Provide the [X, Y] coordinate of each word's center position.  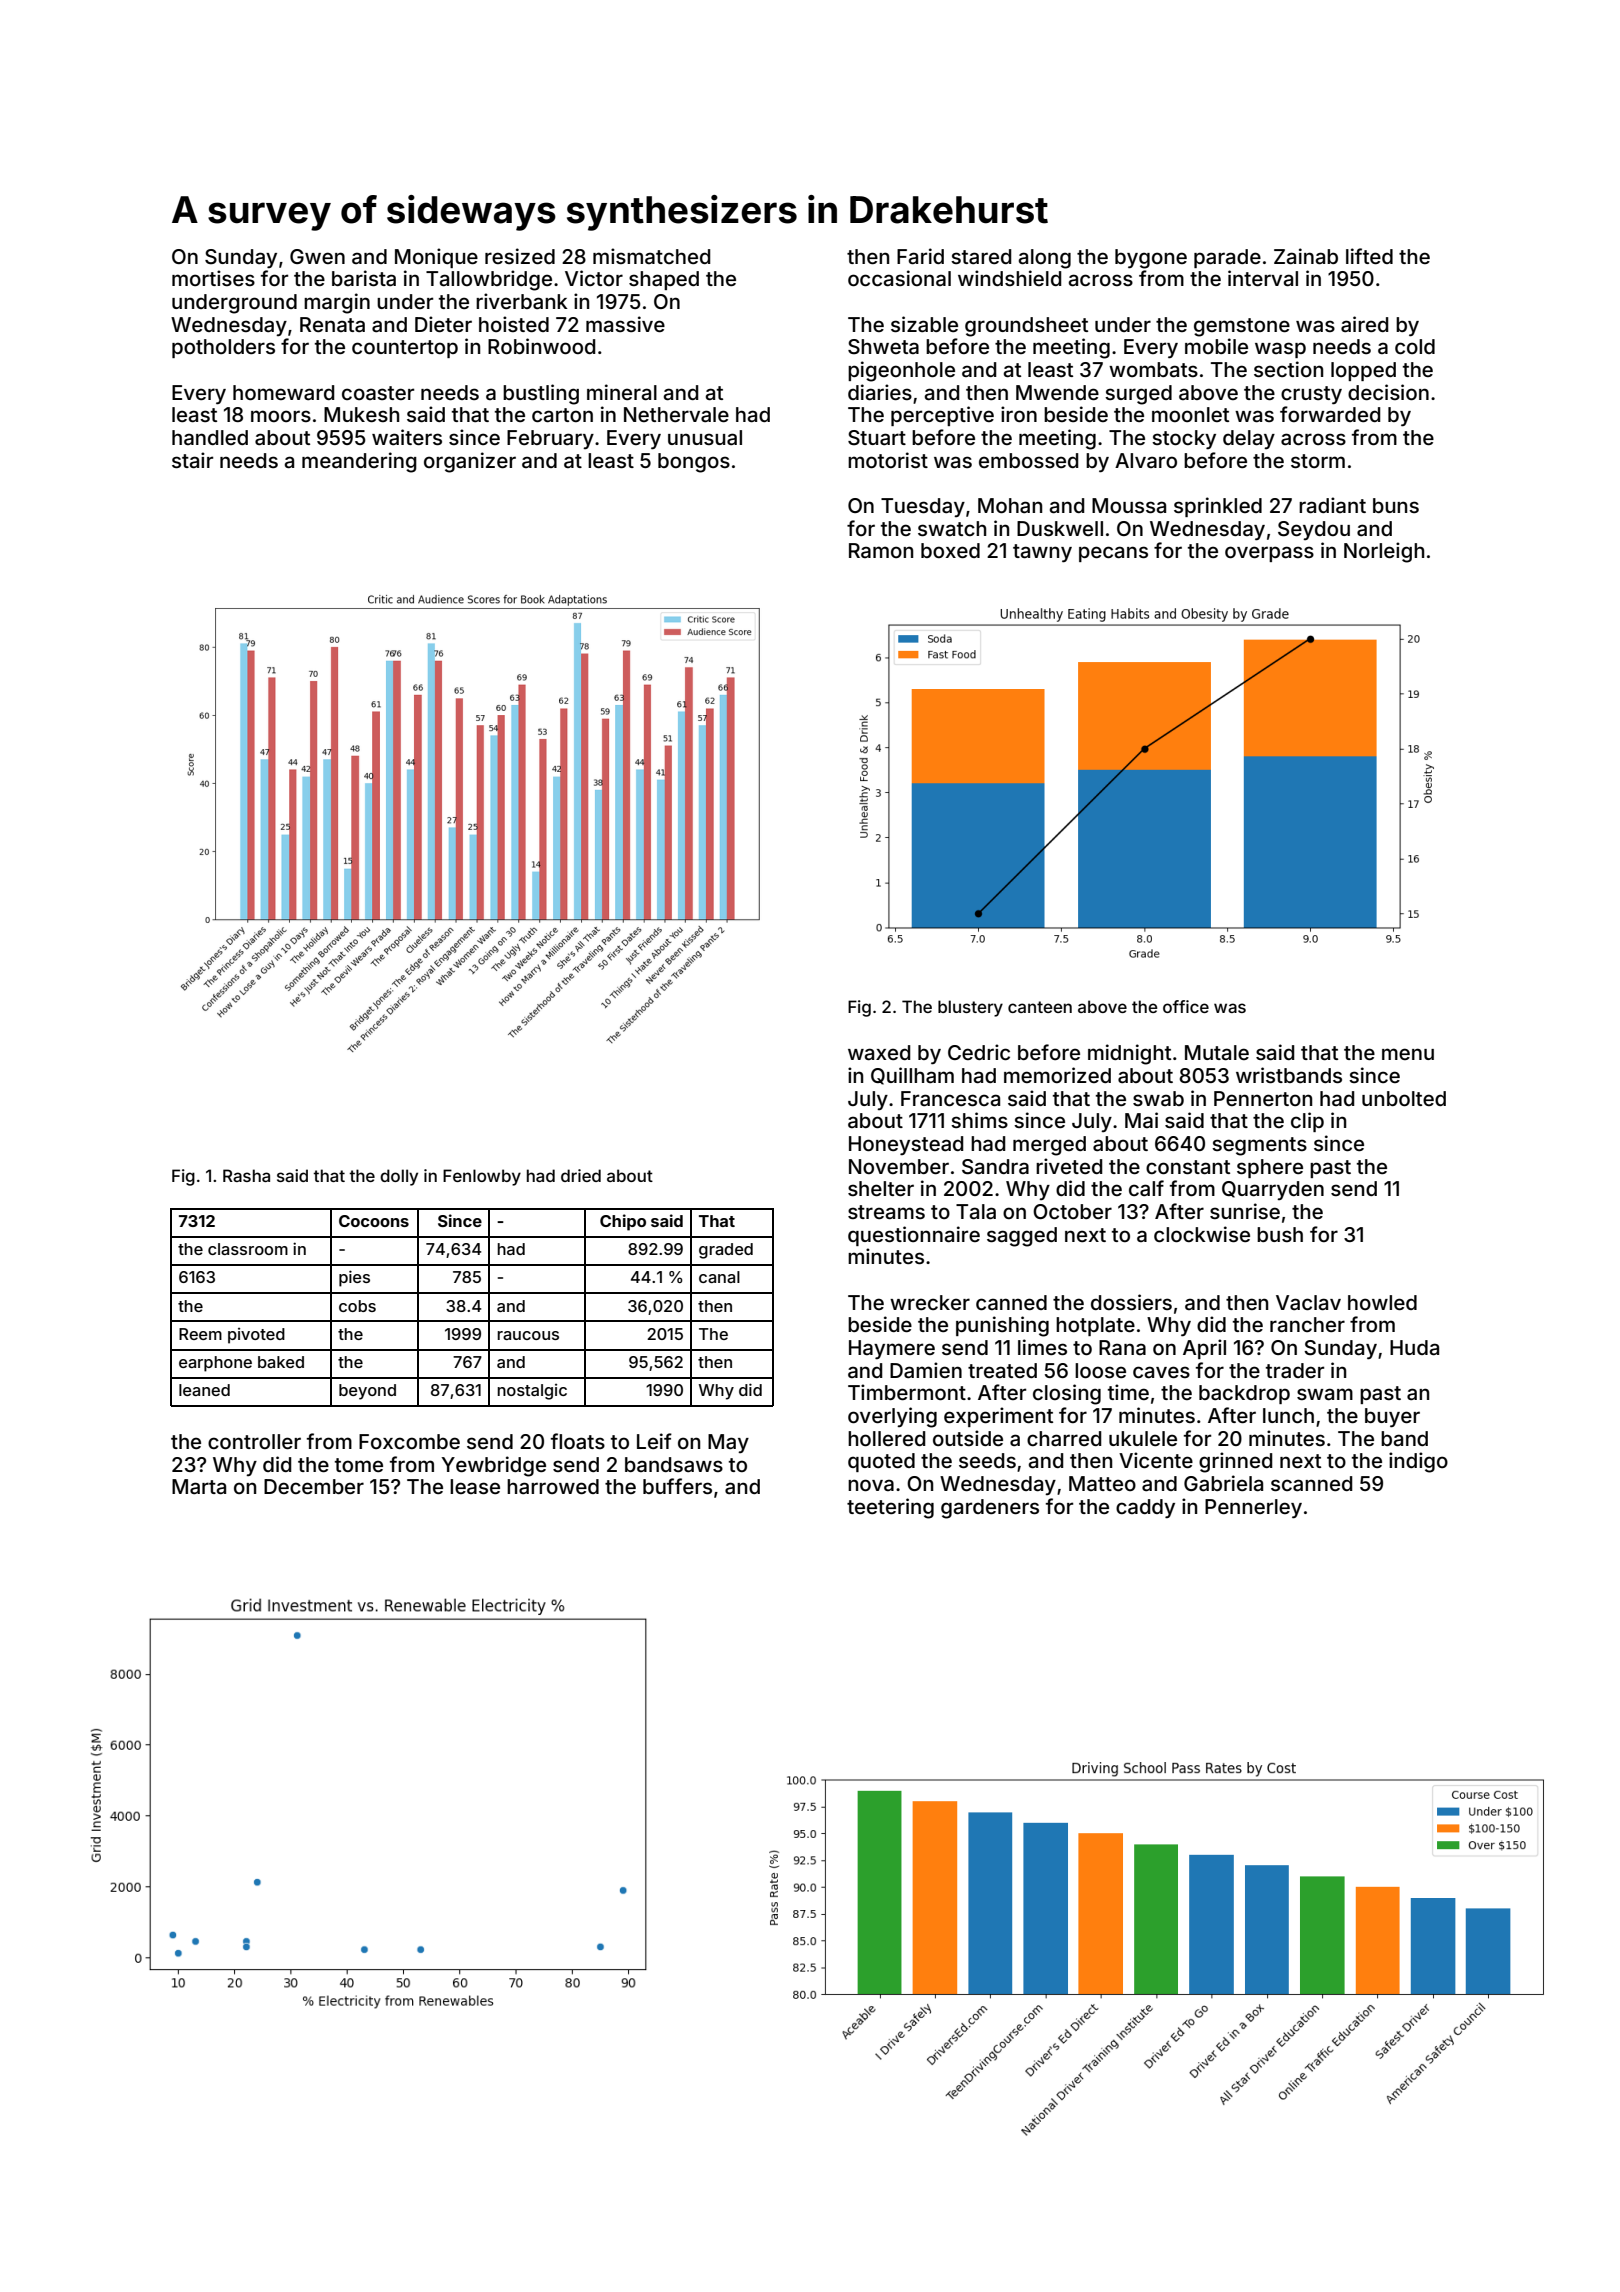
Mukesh [361, 414]
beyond [367, 1392]
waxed [879, 1052]
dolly [399, 1177]
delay [1249, 439]
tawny [1042, 553]
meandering [359, 462]
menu [1408, 1054]
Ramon [881, 550]
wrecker [930, 1302]
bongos [694, 463]
